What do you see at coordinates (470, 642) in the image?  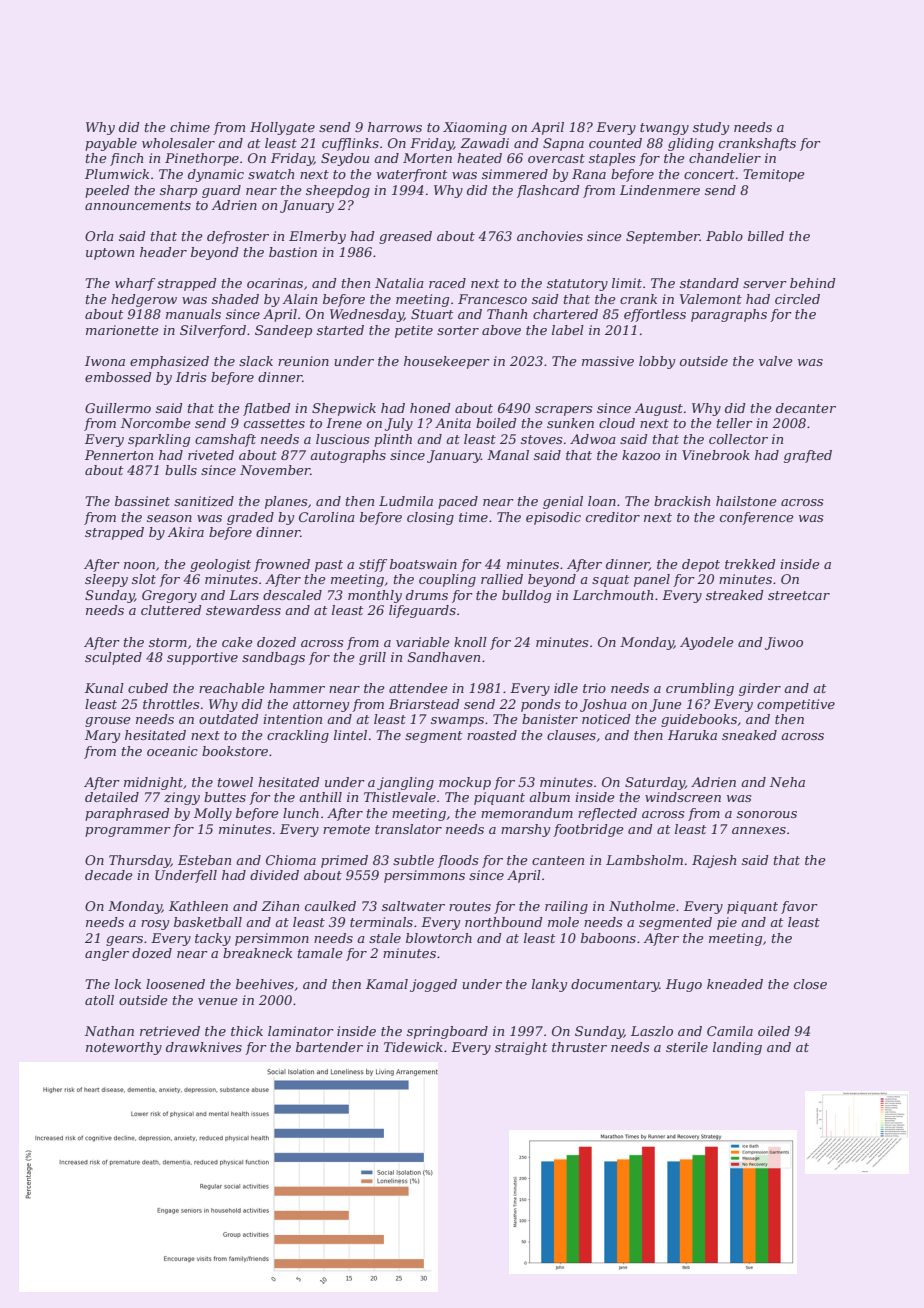 I see `knoll` at bounding box center [470, 642].
